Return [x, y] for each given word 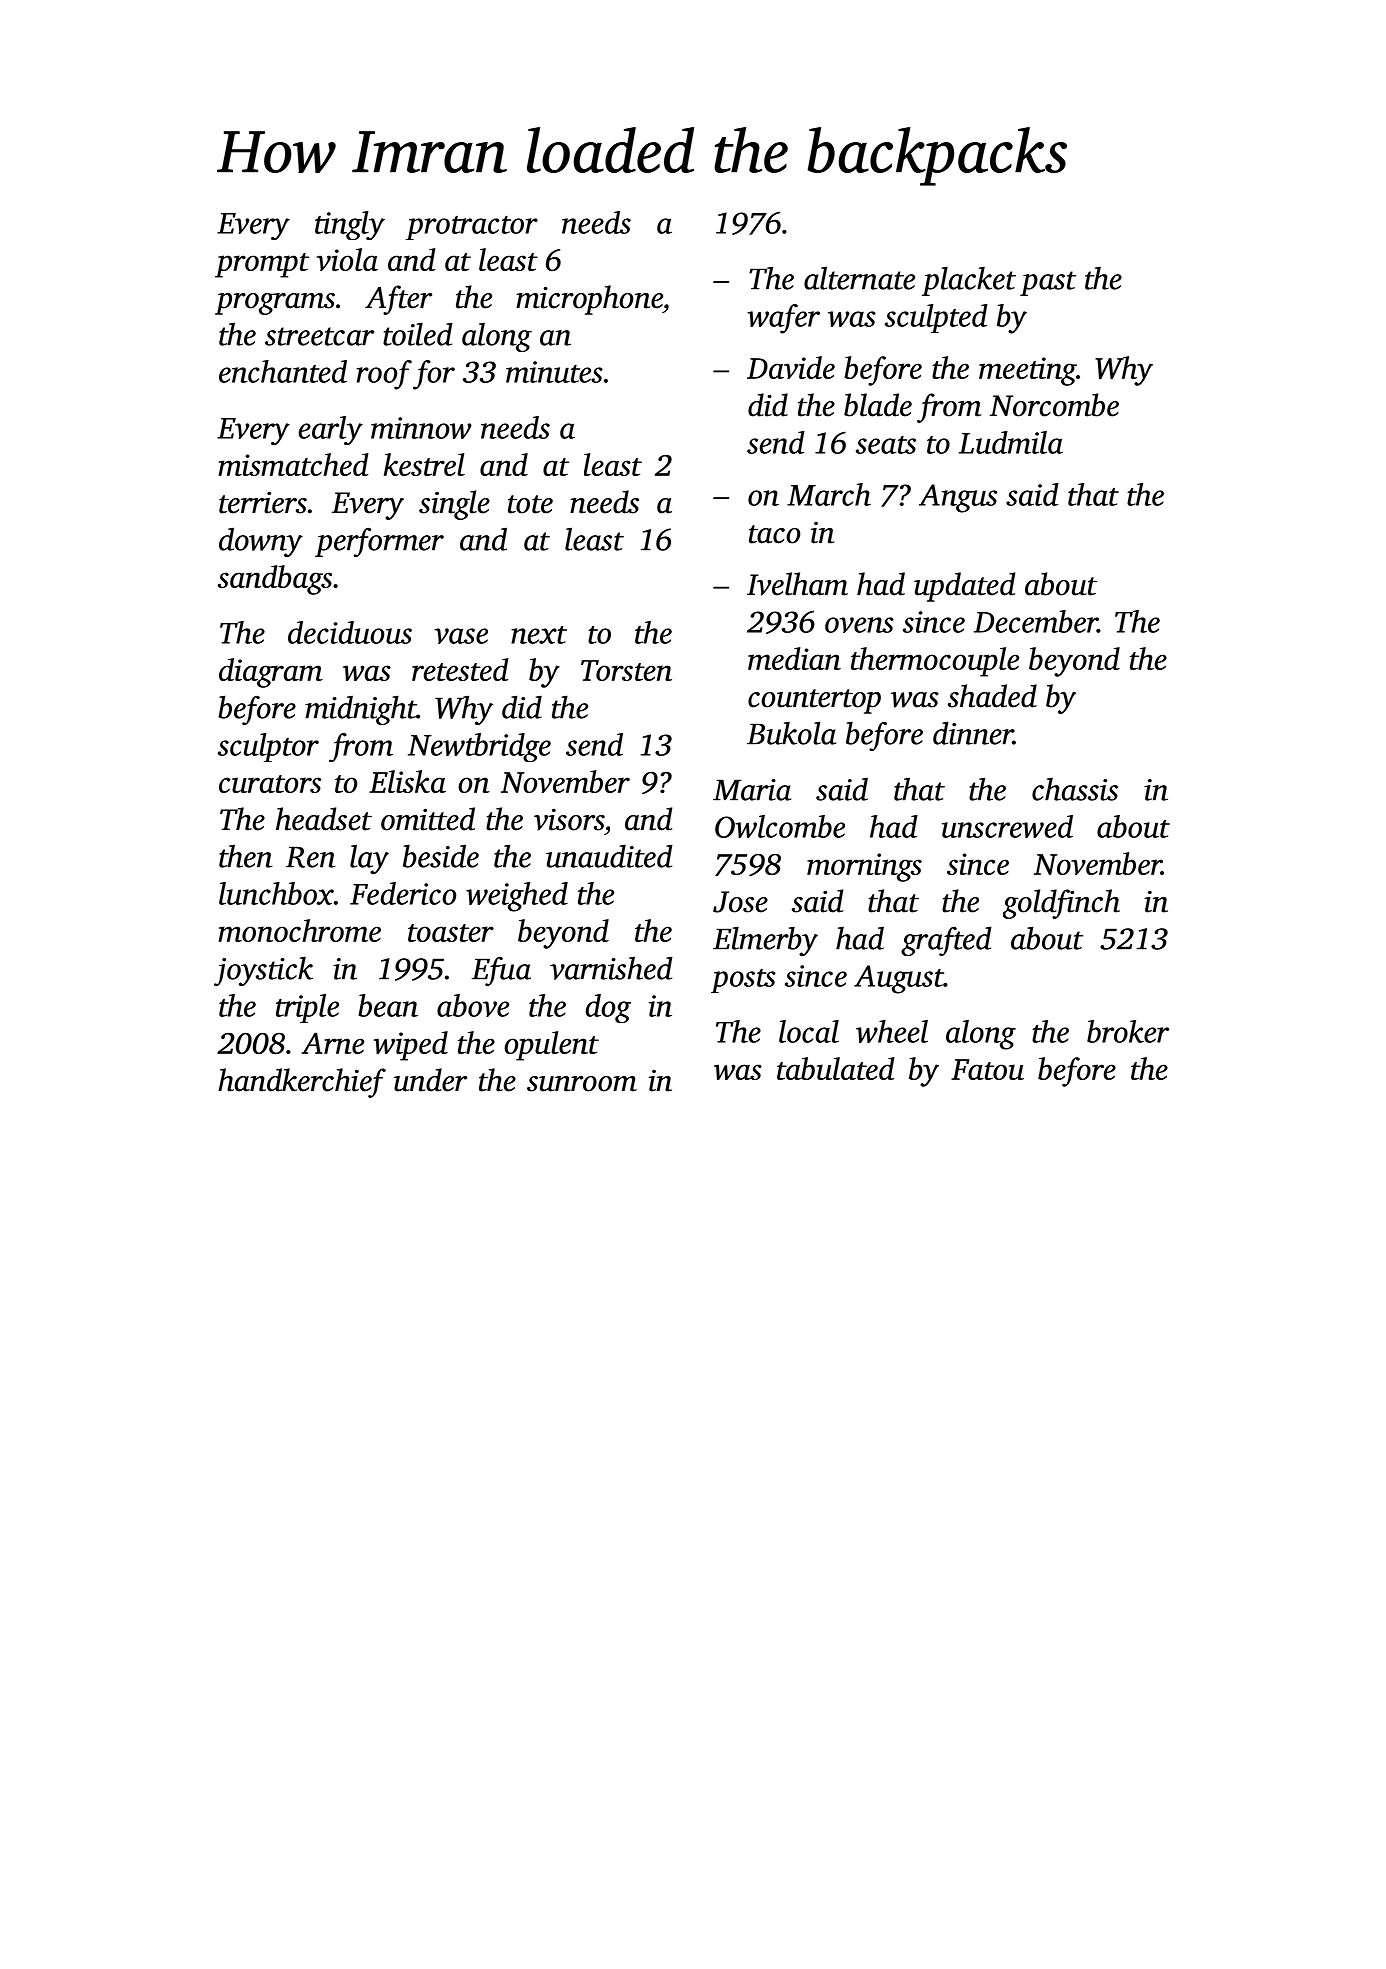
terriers [263, 503]
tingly [350, 225]
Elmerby [765, 941]
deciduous [350, 632]
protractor [472, 228]
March [829, 494]
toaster [451, 933]
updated [964, 587]
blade [878, 405]
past [1048, 283]
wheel [892, 1031]
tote [530, 504]
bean [388, 1005]
